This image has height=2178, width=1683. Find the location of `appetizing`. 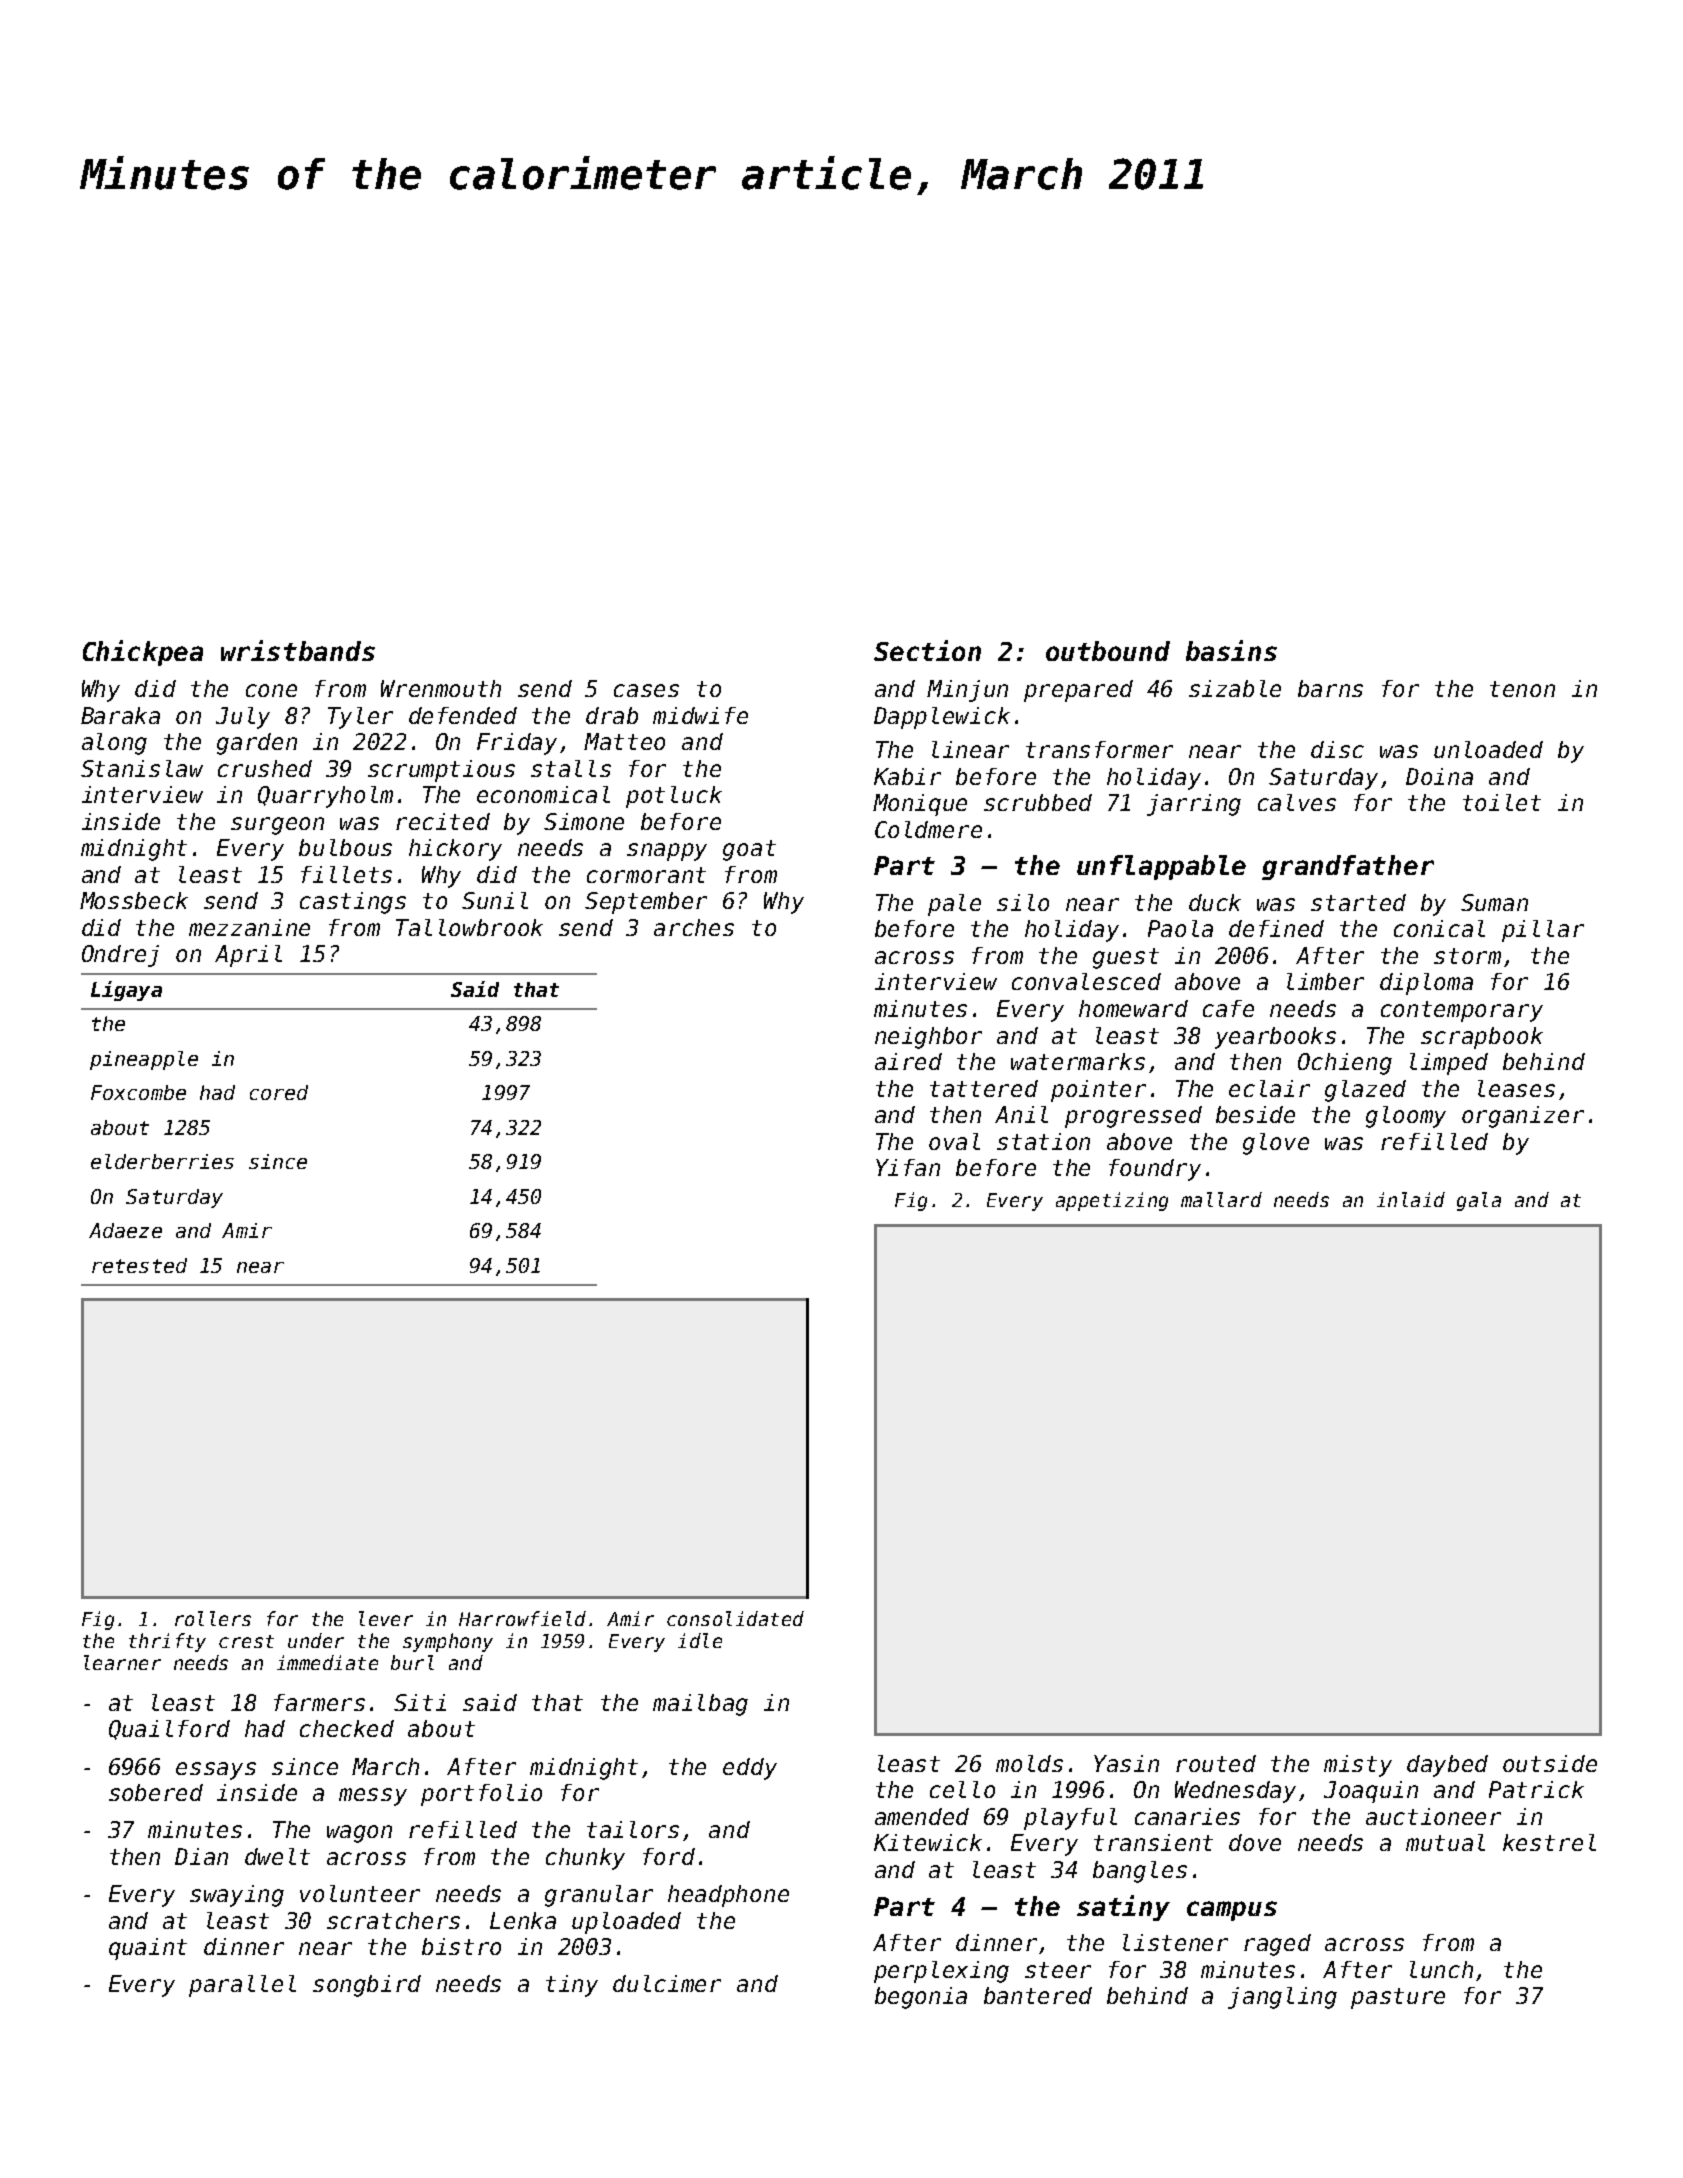

appetizing is located at coordinates (1112, 1201).
